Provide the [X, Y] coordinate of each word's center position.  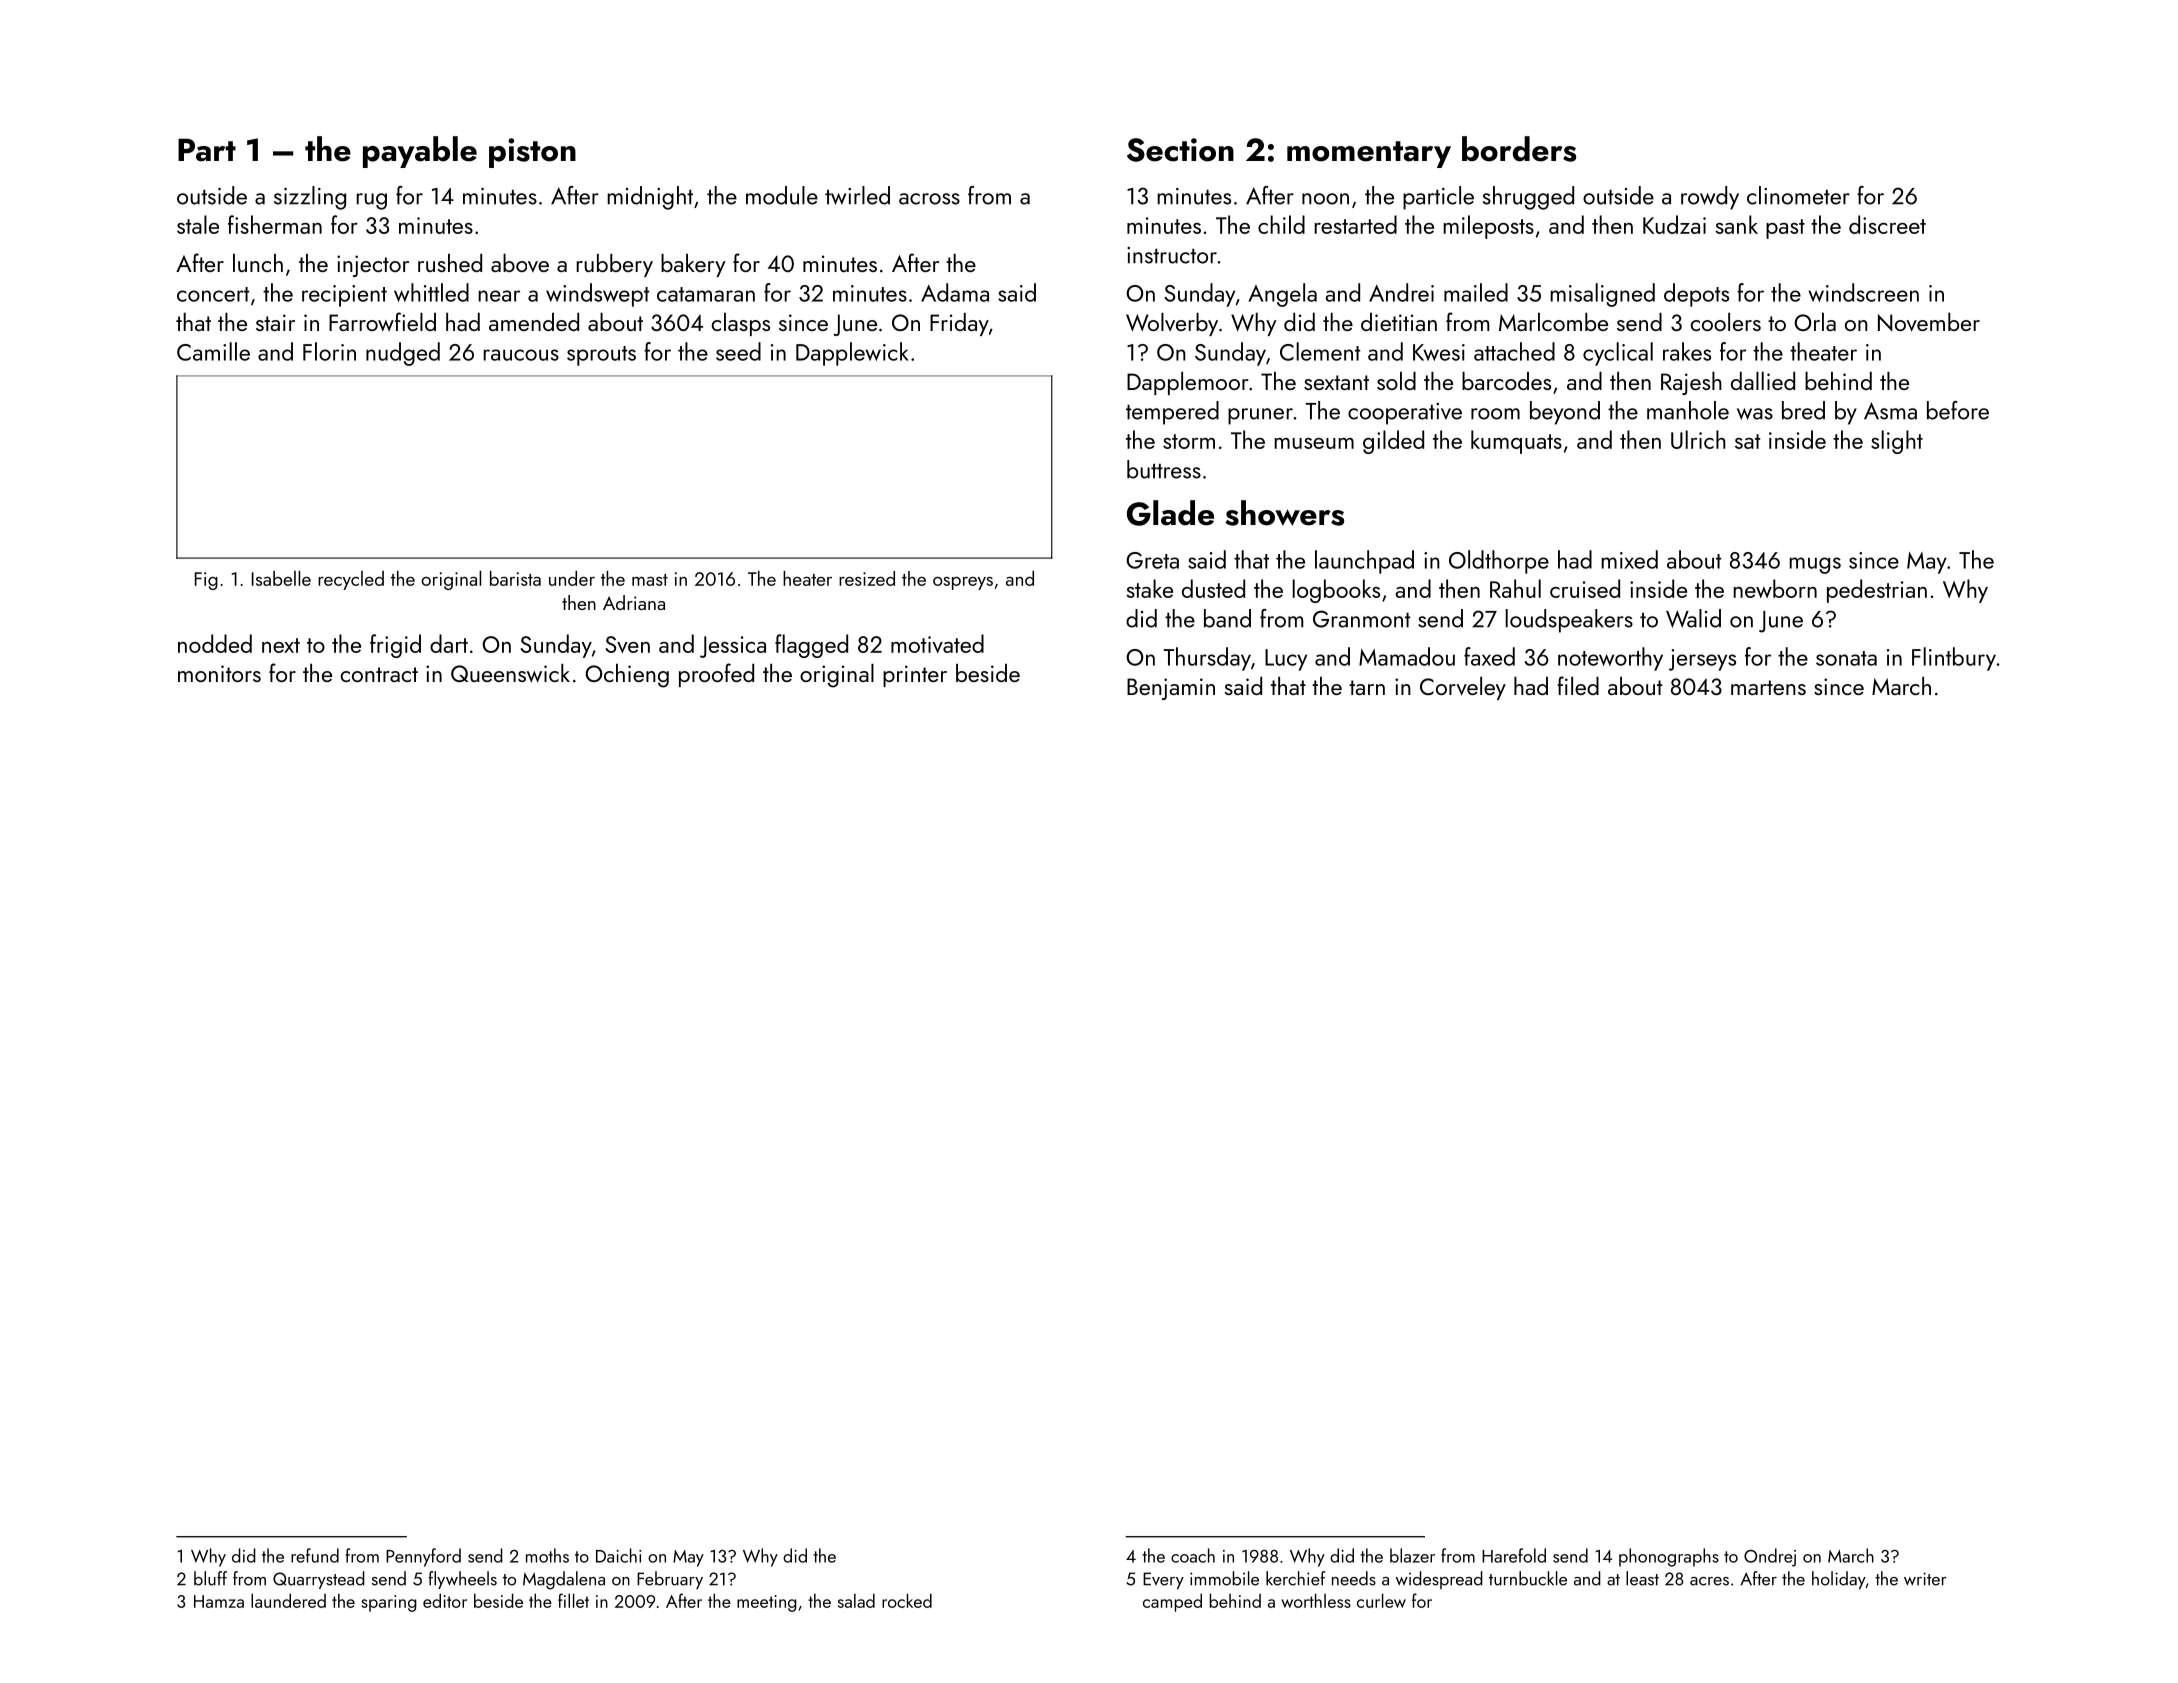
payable [420, 152]
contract [379, 674]
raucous [521, 355]
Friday [959, 324]
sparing [389, 1603]
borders [1519, 149]
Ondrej [1770, 1557]
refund [315, 1555]
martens [1768, 687]
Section [1180, 150]
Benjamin [1171, 689]
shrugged [1528, 198]
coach [1193, 1555]
